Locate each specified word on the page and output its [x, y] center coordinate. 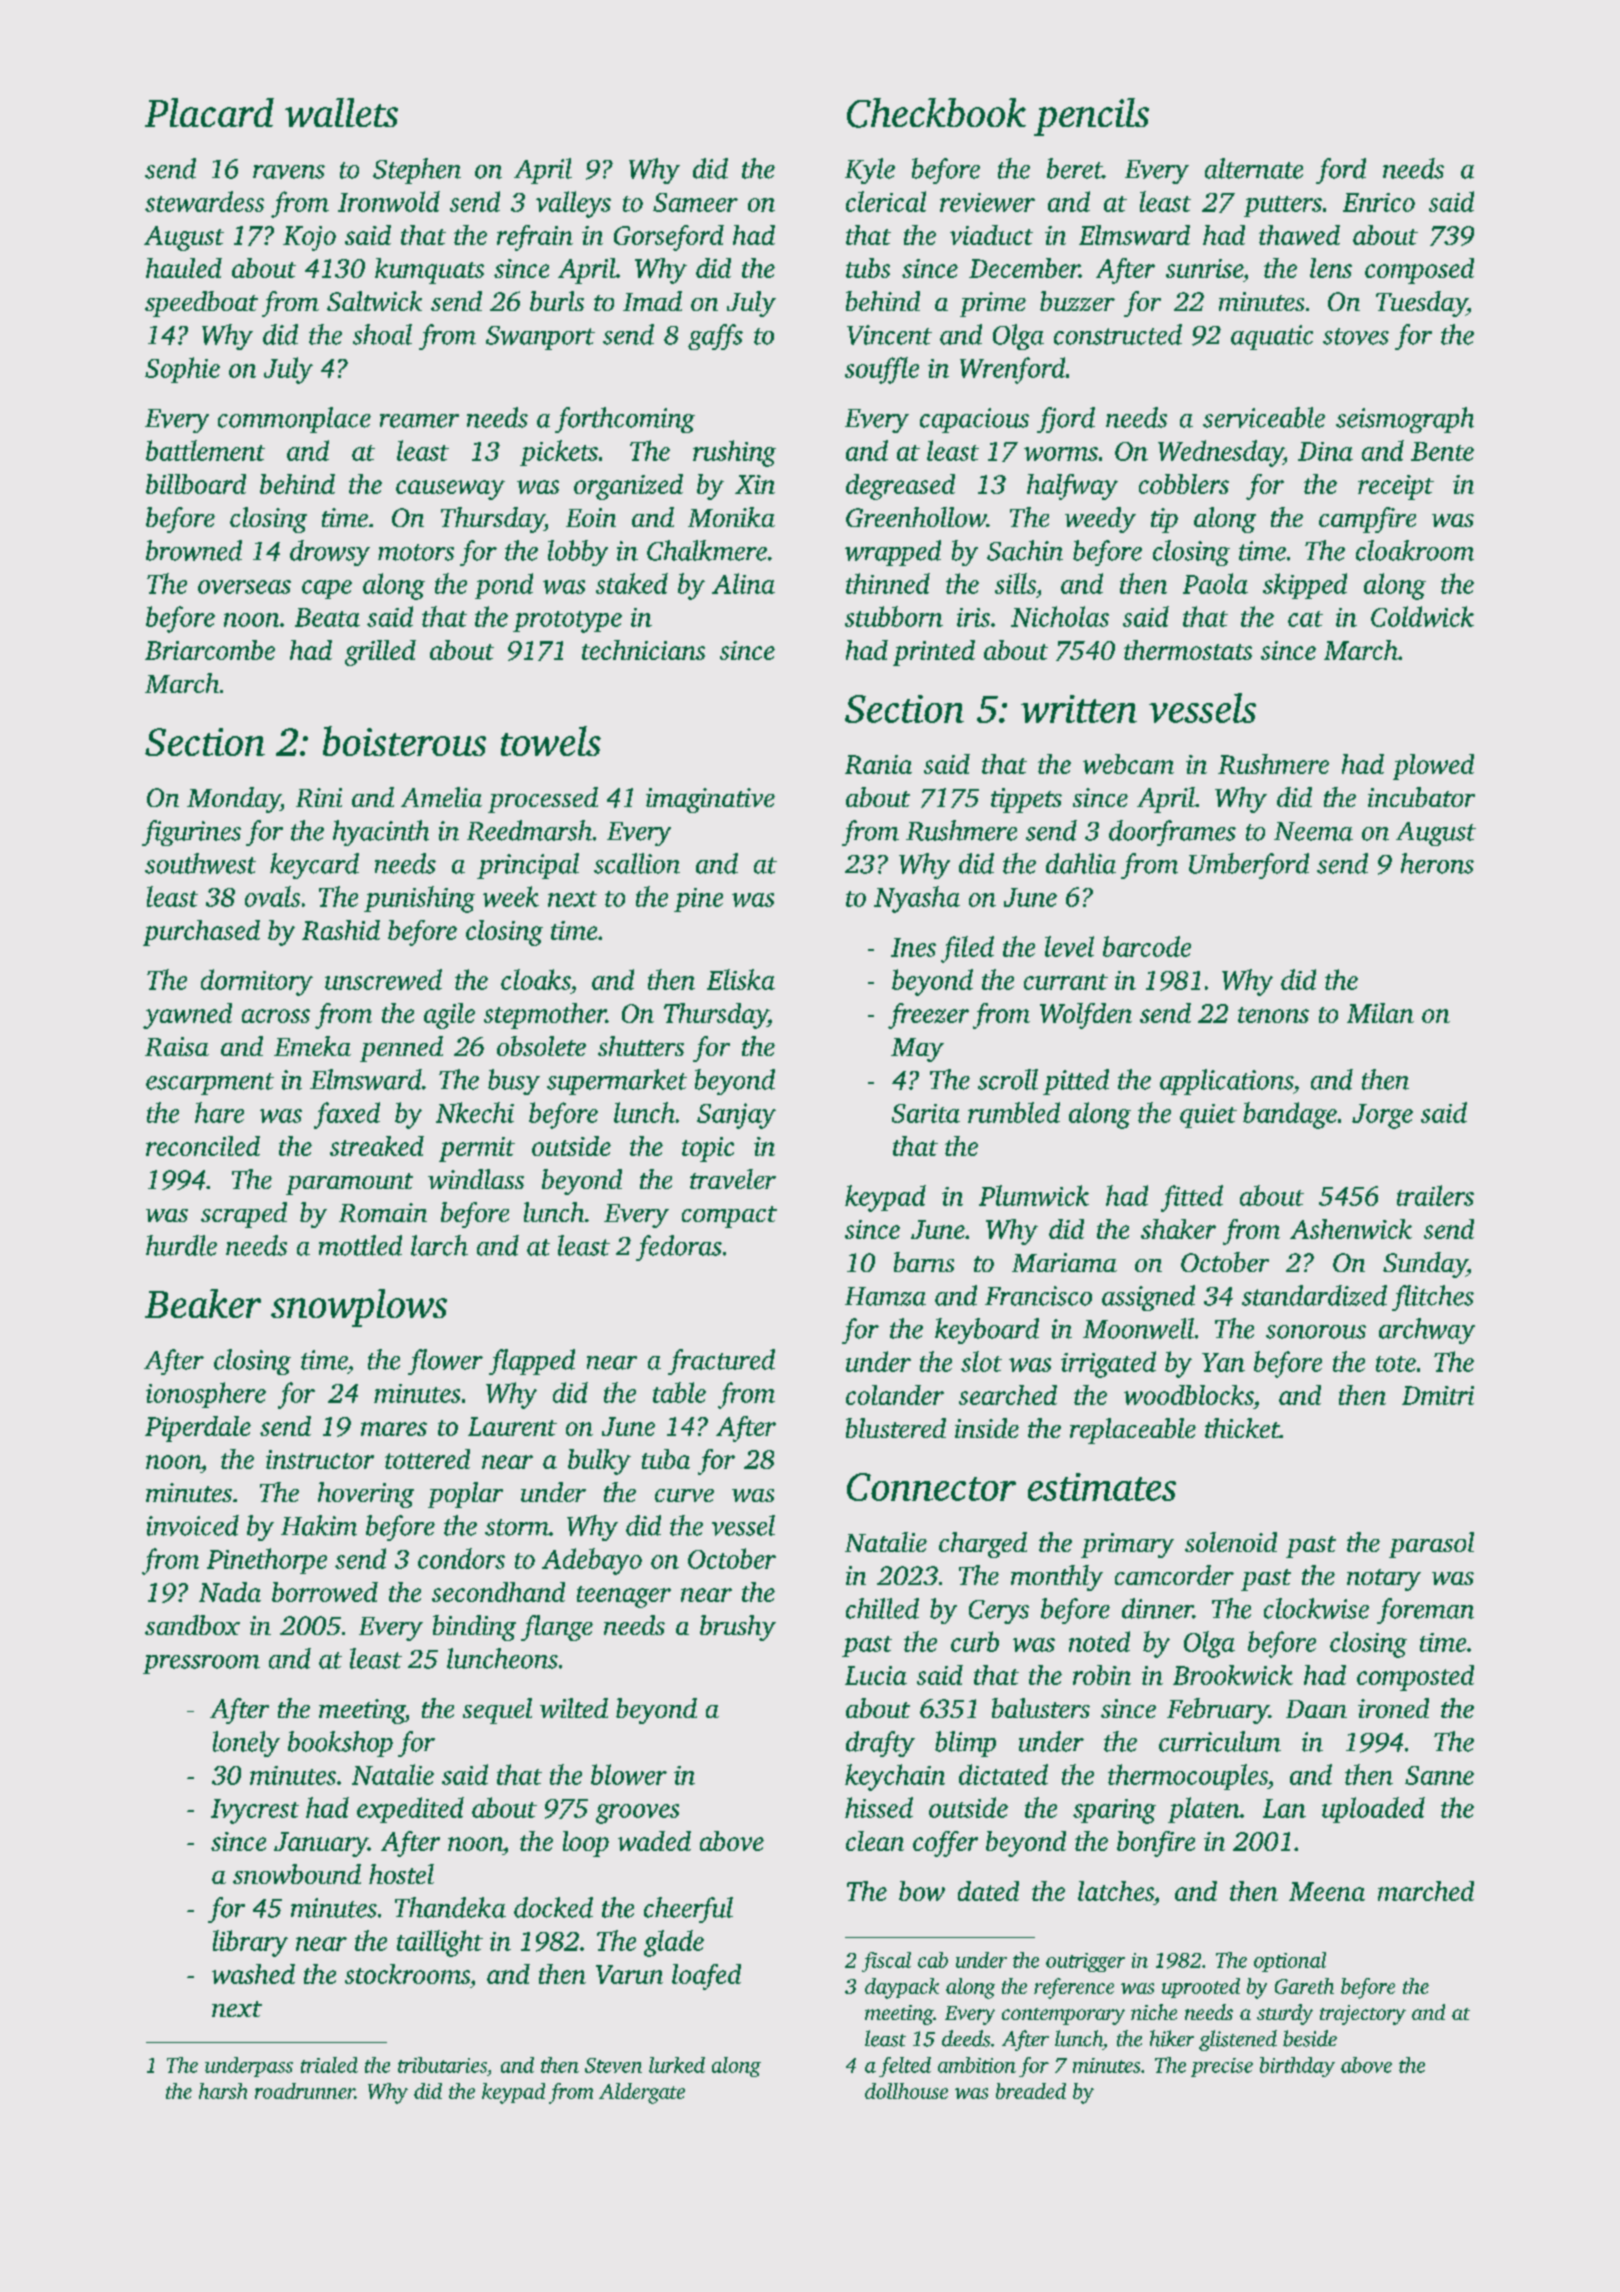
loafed [706, 1977]
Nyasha [917, 899]
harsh [223, 2091]
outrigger [1085, 1962]
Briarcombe [210, 650]
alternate [1254, 168]
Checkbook [936, 113]
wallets [341, 112]
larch [439, 1245]
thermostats [1188, 650]
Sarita [926, 1113]
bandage [1290, 1115]
